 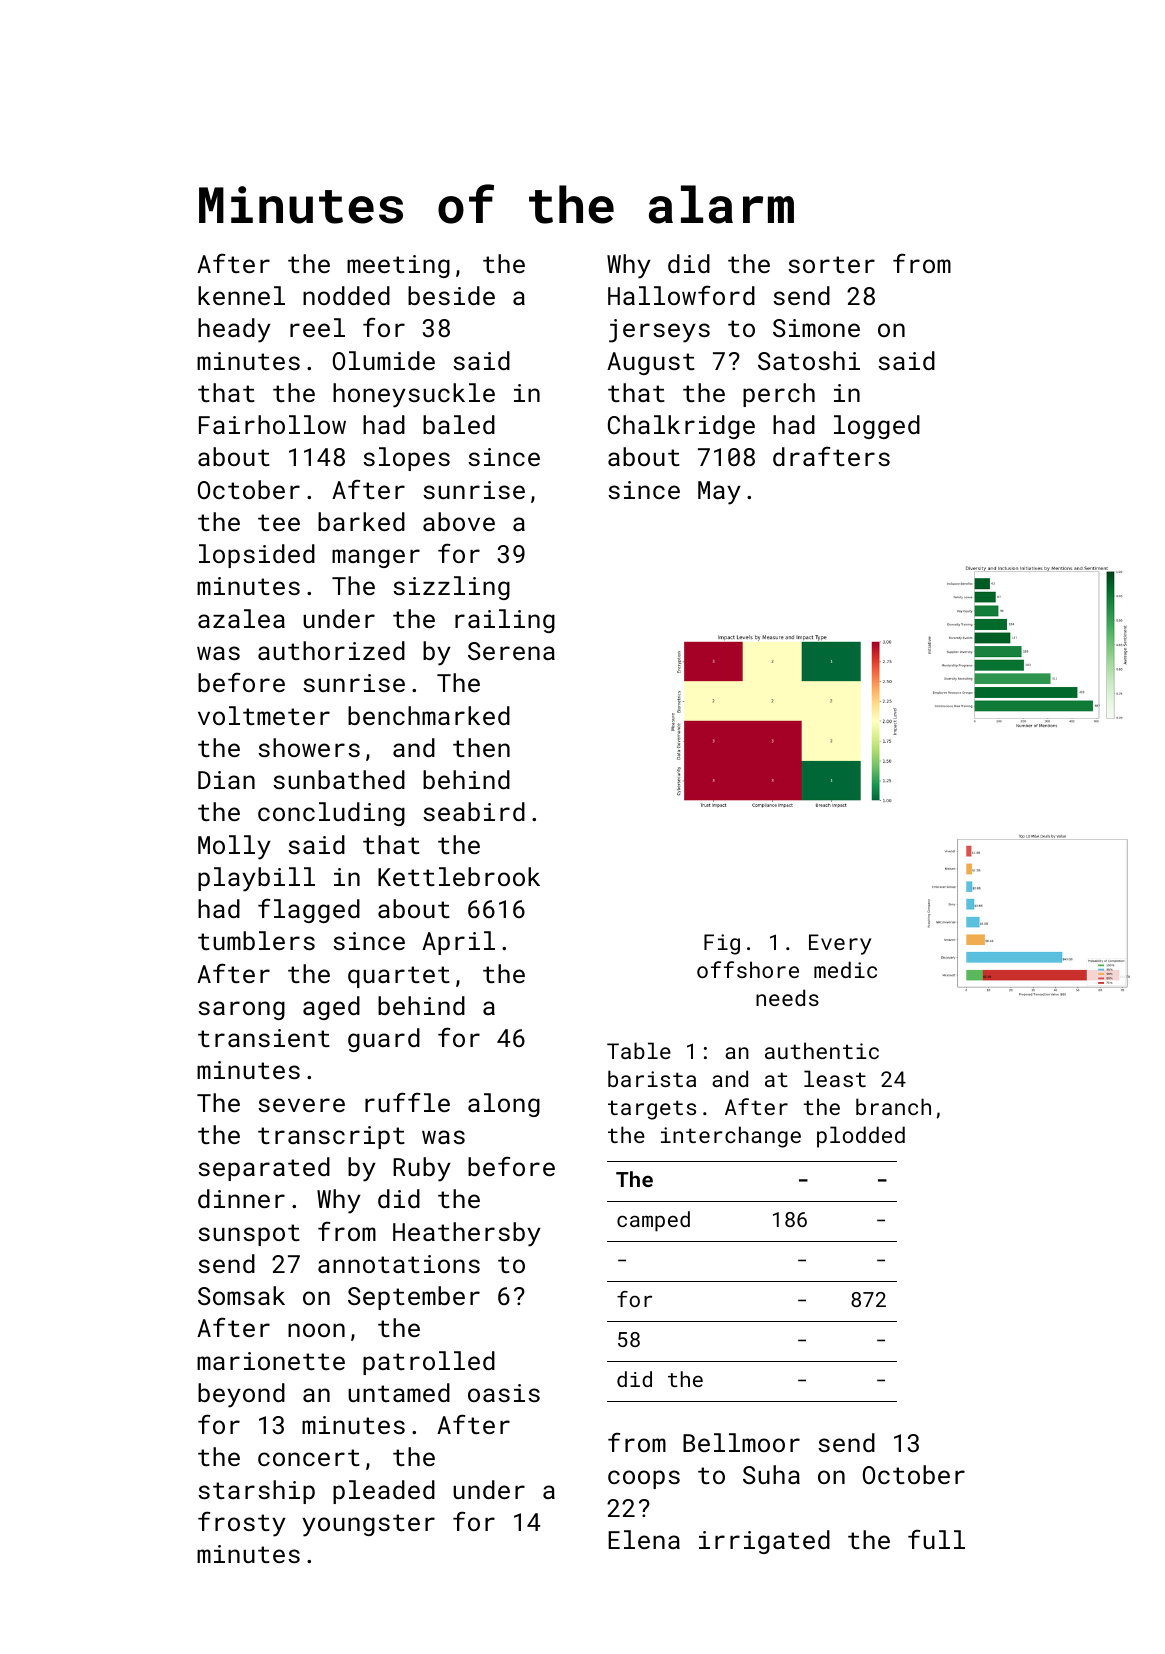 I want to click on Every, so click(x=840, y=944).
